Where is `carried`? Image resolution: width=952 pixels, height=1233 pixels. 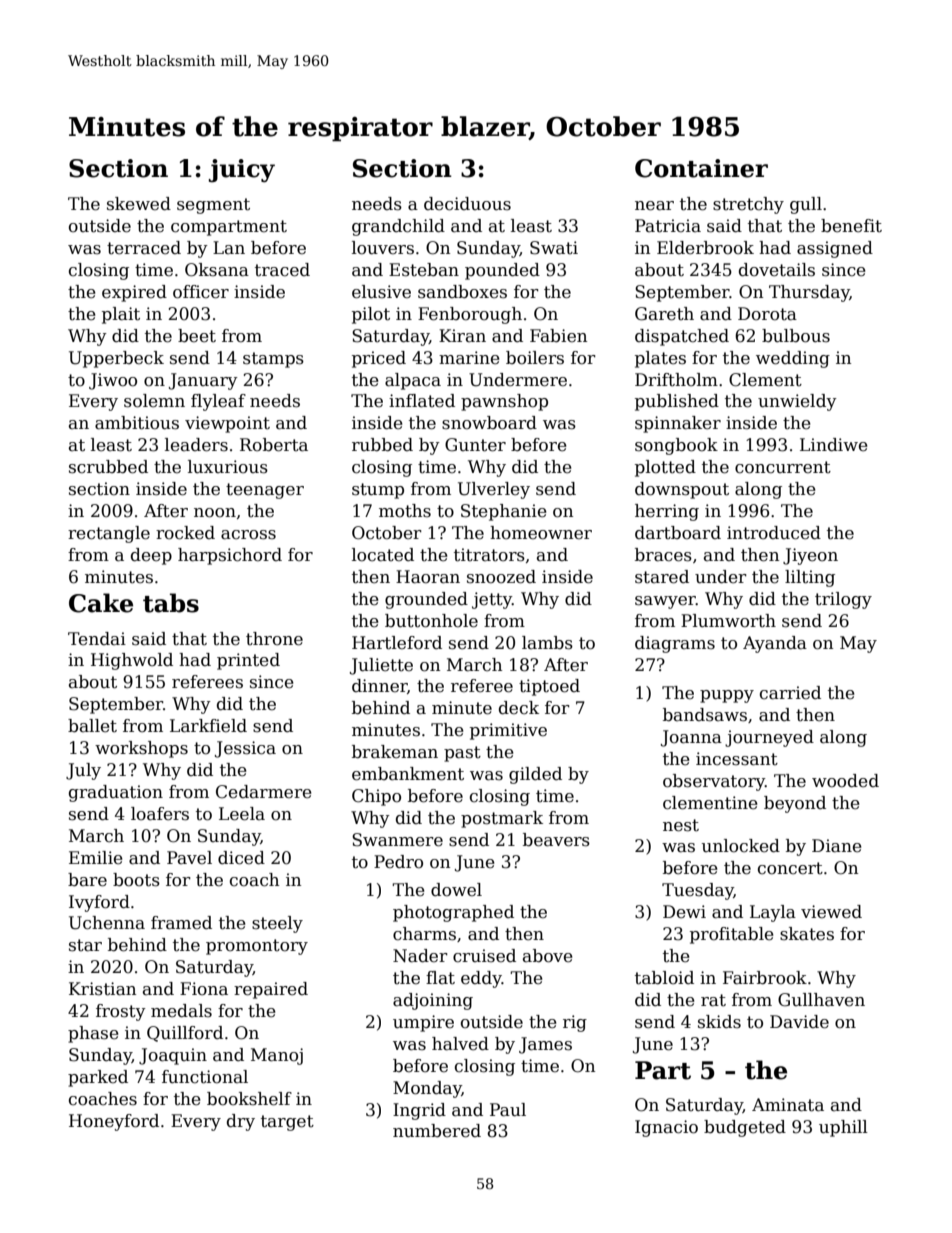
carried is located at coordinates (790, 693).
